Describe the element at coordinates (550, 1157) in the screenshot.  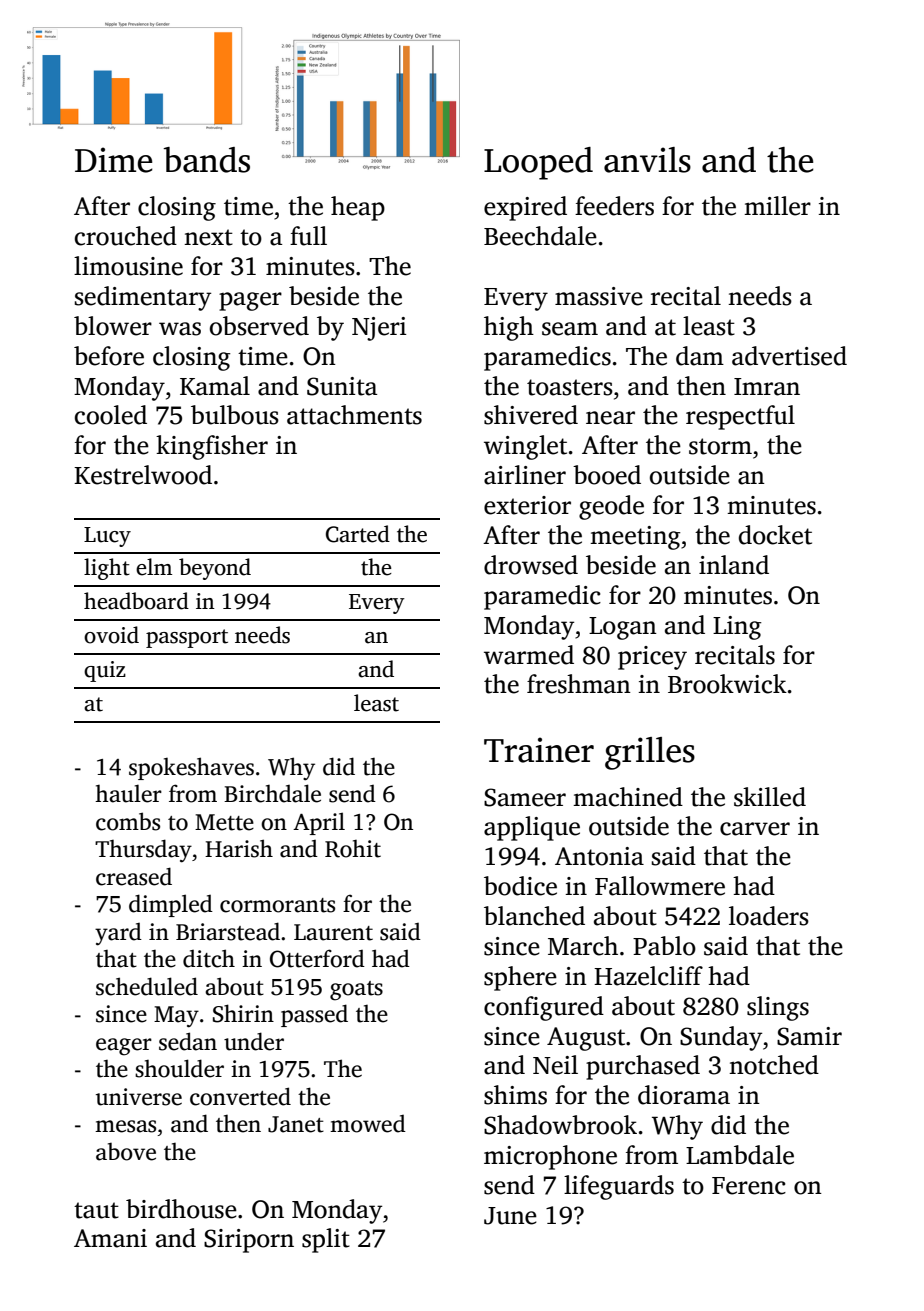
I see `microphone` at that location.
